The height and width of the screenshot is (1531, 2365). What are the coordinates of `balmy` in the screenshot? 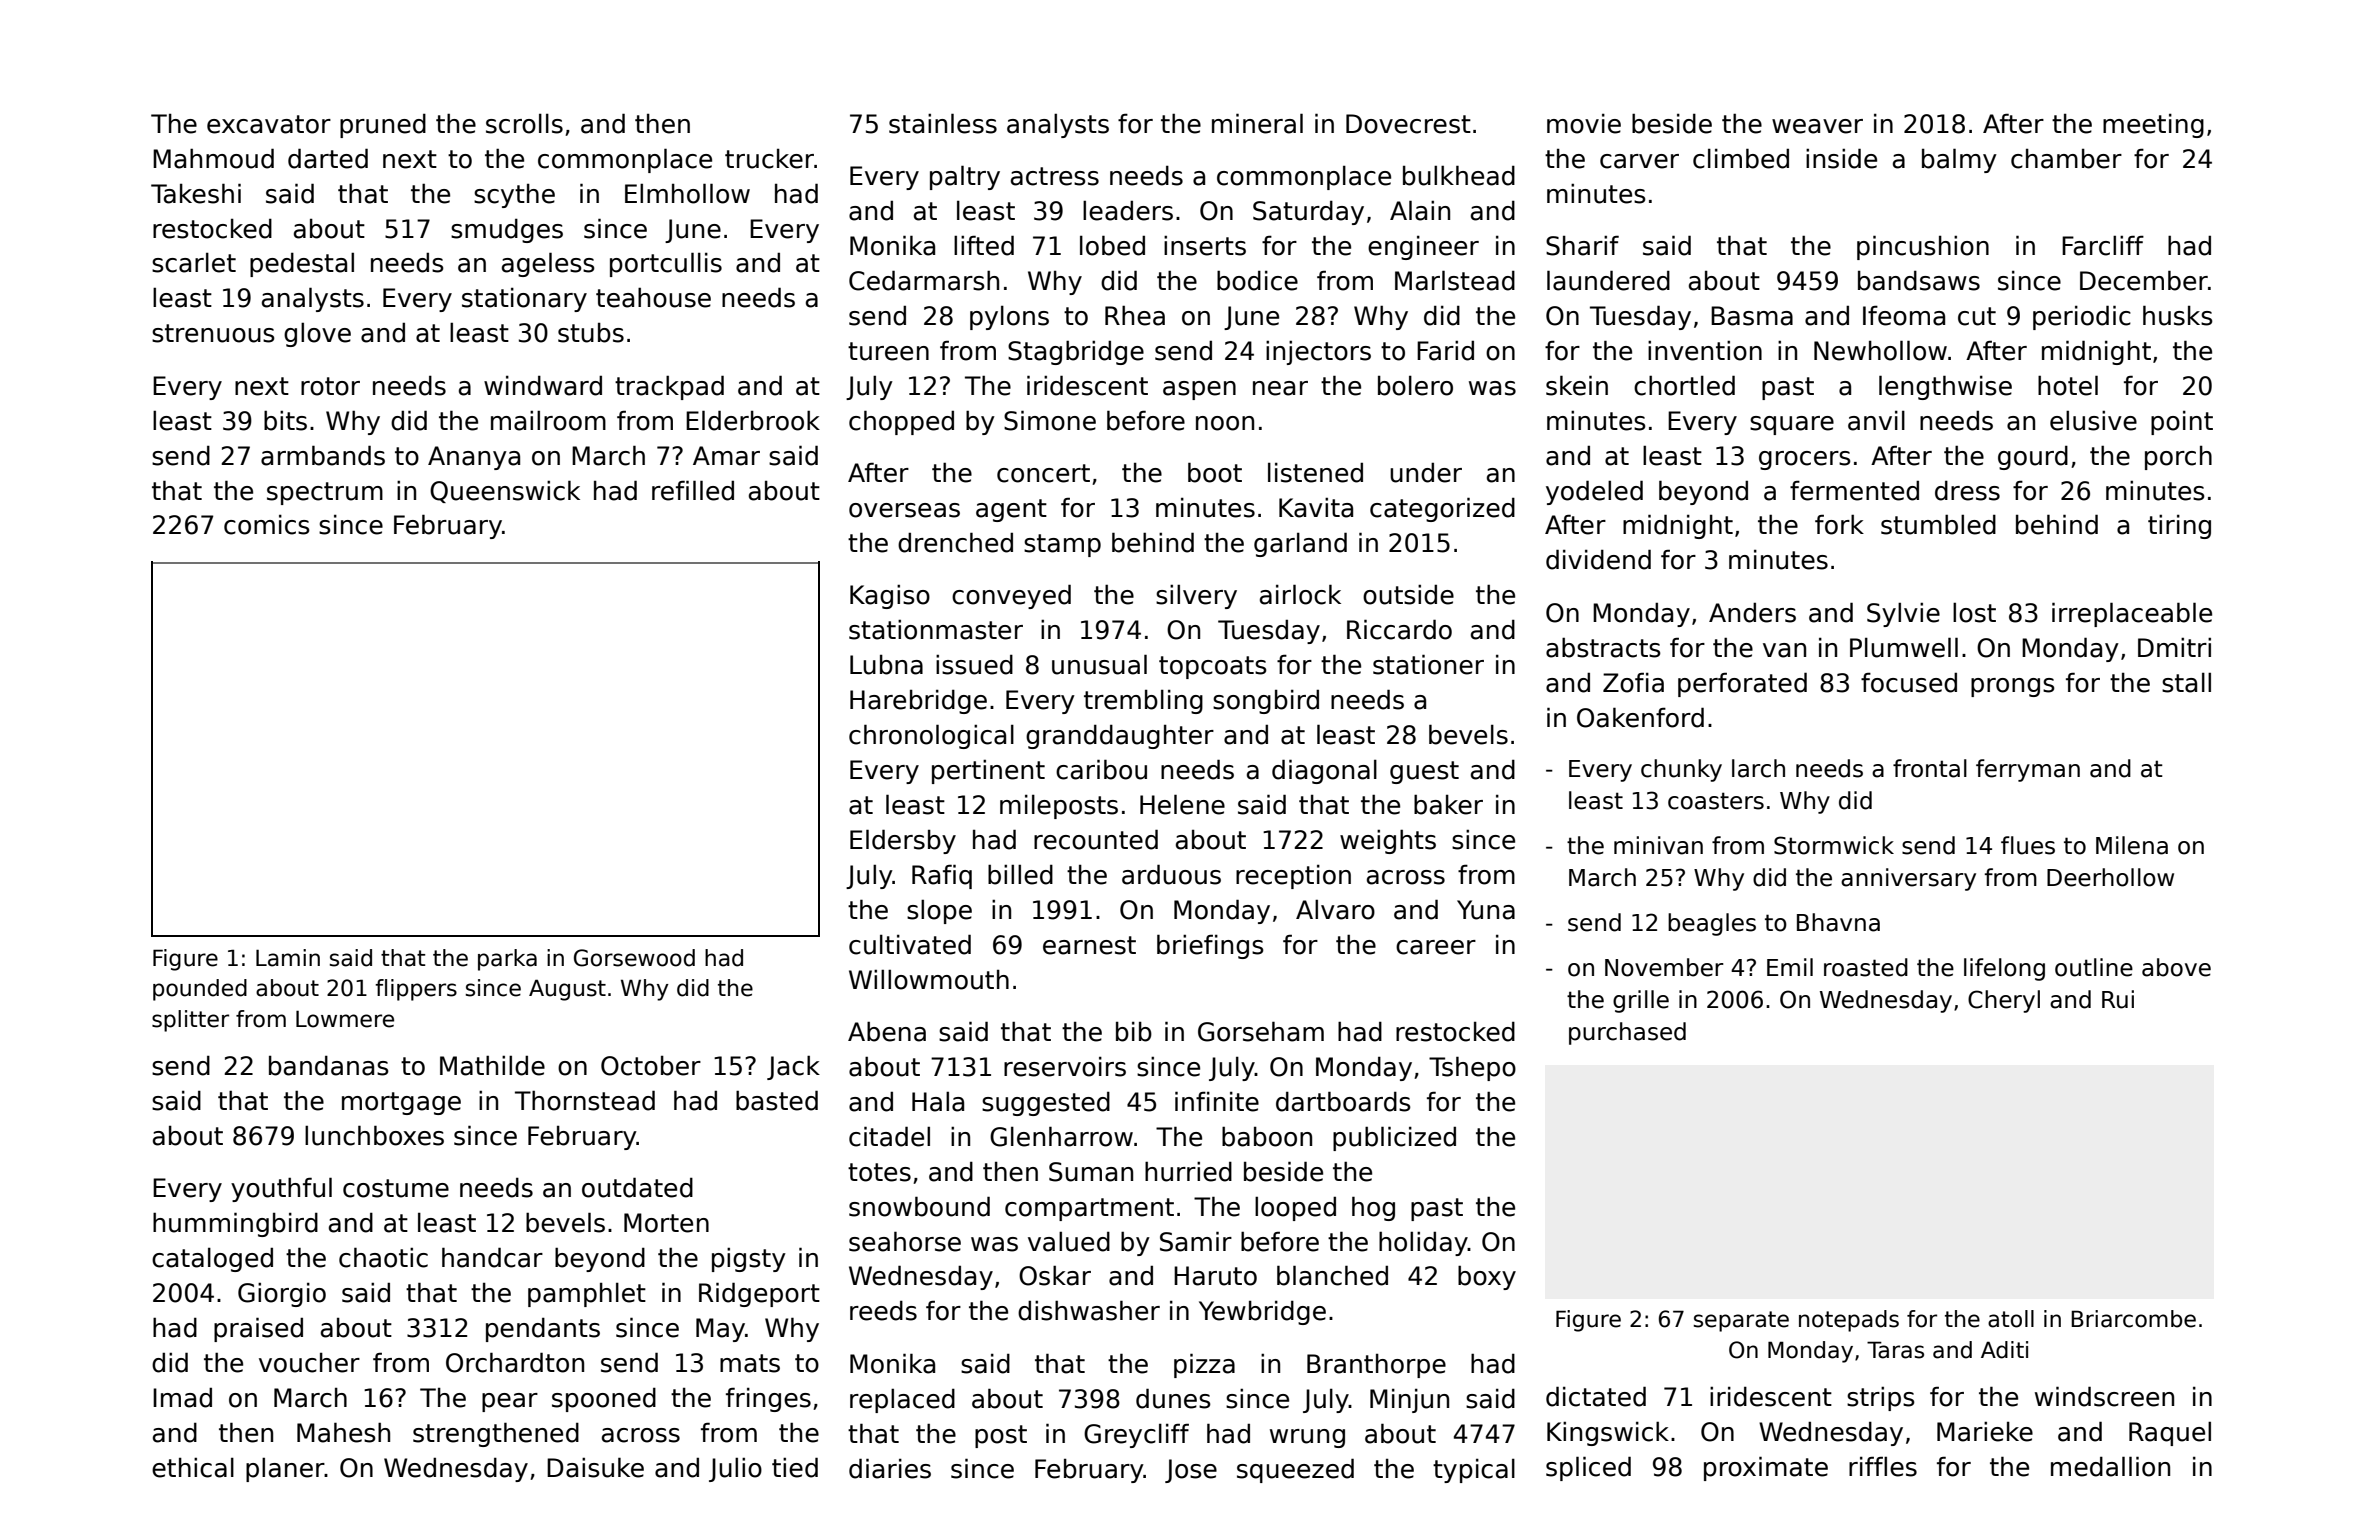 It's located at (1959, 160).
